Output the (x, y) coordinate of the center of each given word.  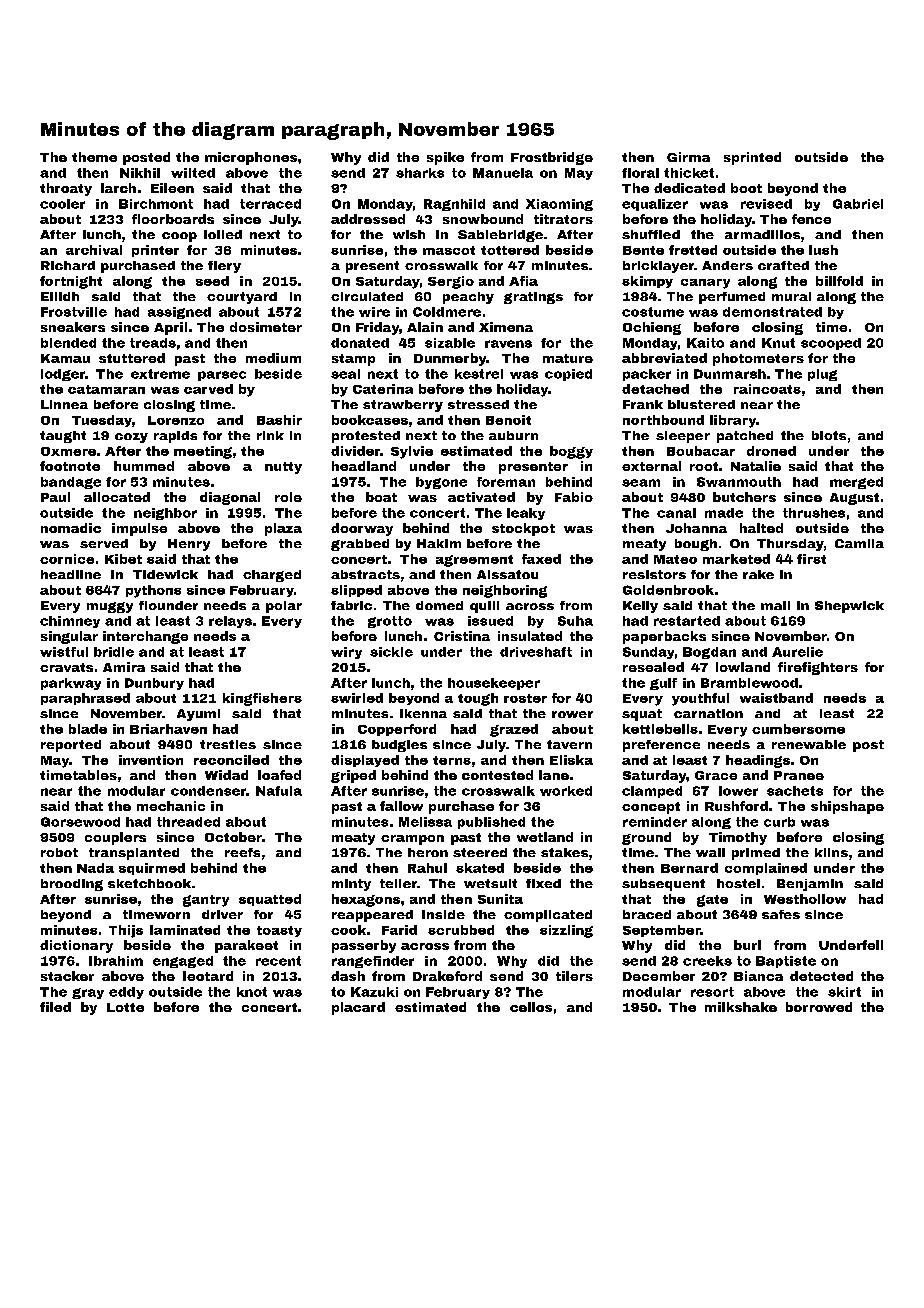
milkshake (741, 1007)
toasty (279, 931)
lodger (63, 375)
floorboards (173, 219)
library (733, 421)
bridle (114, 652)
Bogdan (709, 653)
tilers (574, 976)
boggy (571, 452)
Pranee (799, 775)
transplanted (134, 854)
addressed (368, 219)
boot (746, 188)
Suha (575, 621)
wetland (545, 837)
